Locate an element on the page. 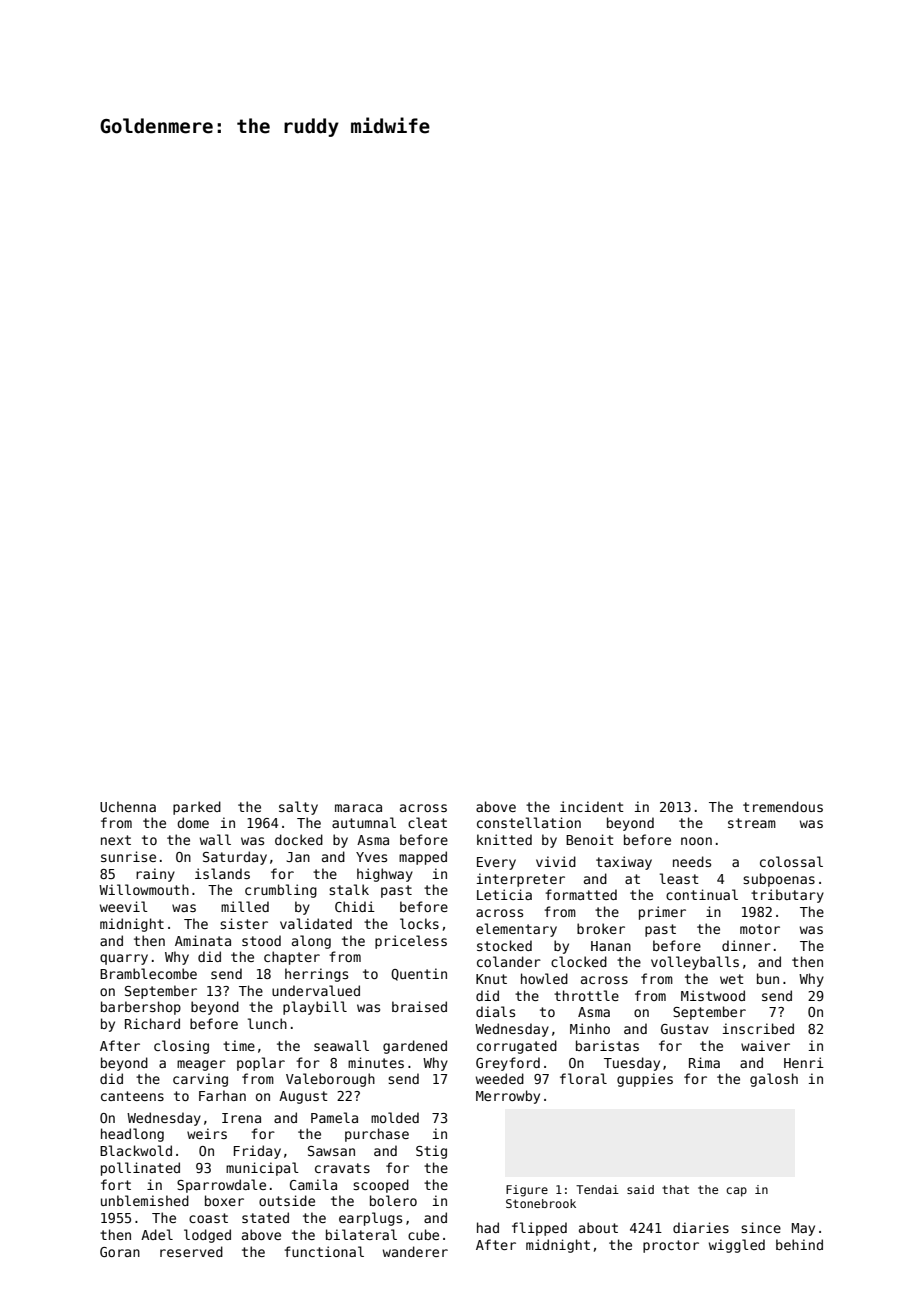 This page has width=924, height=1308. proctor is located at coordinates (671, 1246).
